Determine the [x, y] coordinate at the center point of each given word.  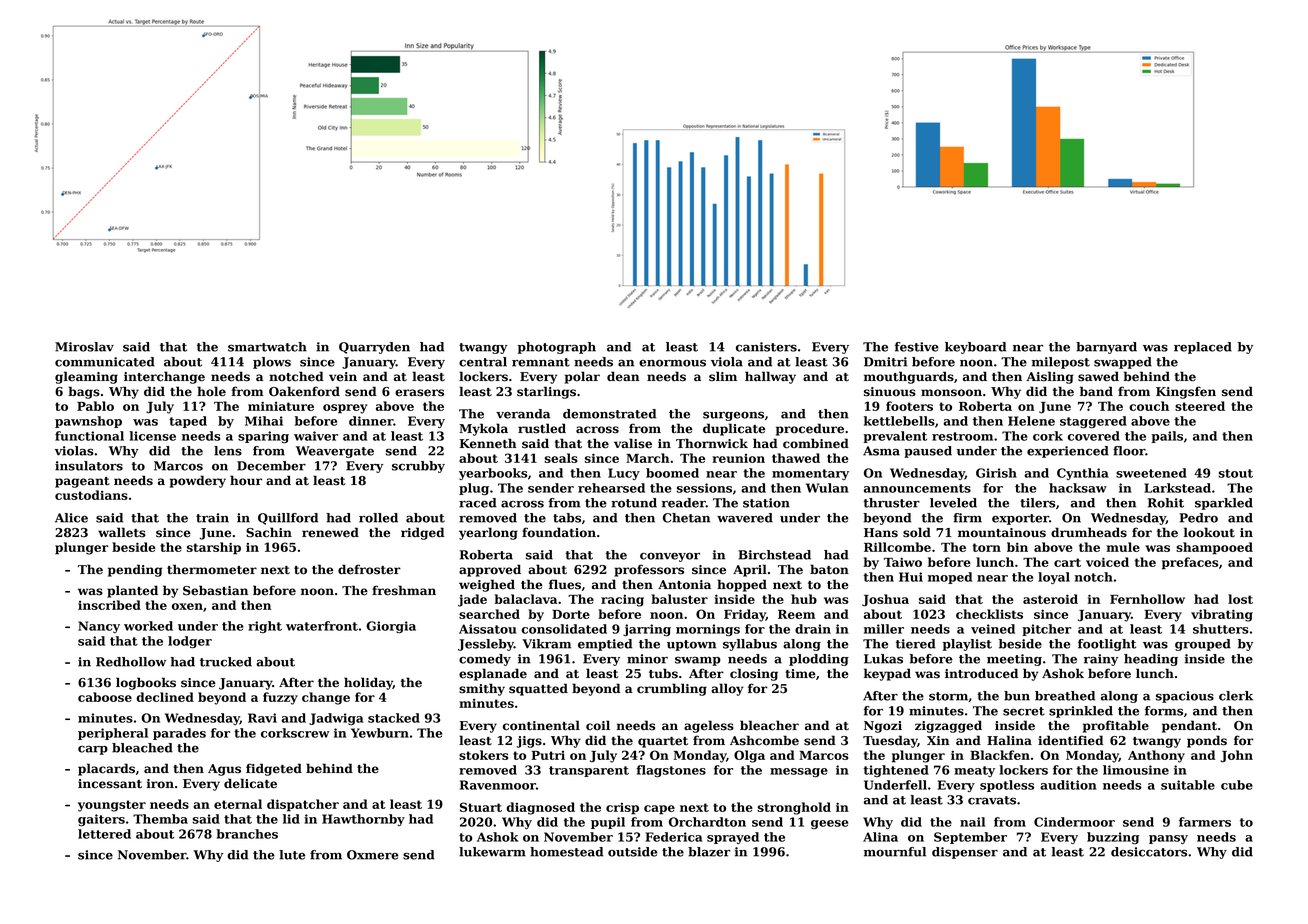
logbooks [146, 683]
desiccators [1149, 852]
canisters [766, 347]
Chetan [686, 518]
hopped [742, 585]
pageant [82, 482]
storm [948, 696]
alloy [727, 689]
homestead [566, 852]
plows [272, 363]
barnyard [1106, 348]
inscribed [109, 605]
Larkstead [1177, 488]
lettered [104, 834]
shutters [1221, 629]
